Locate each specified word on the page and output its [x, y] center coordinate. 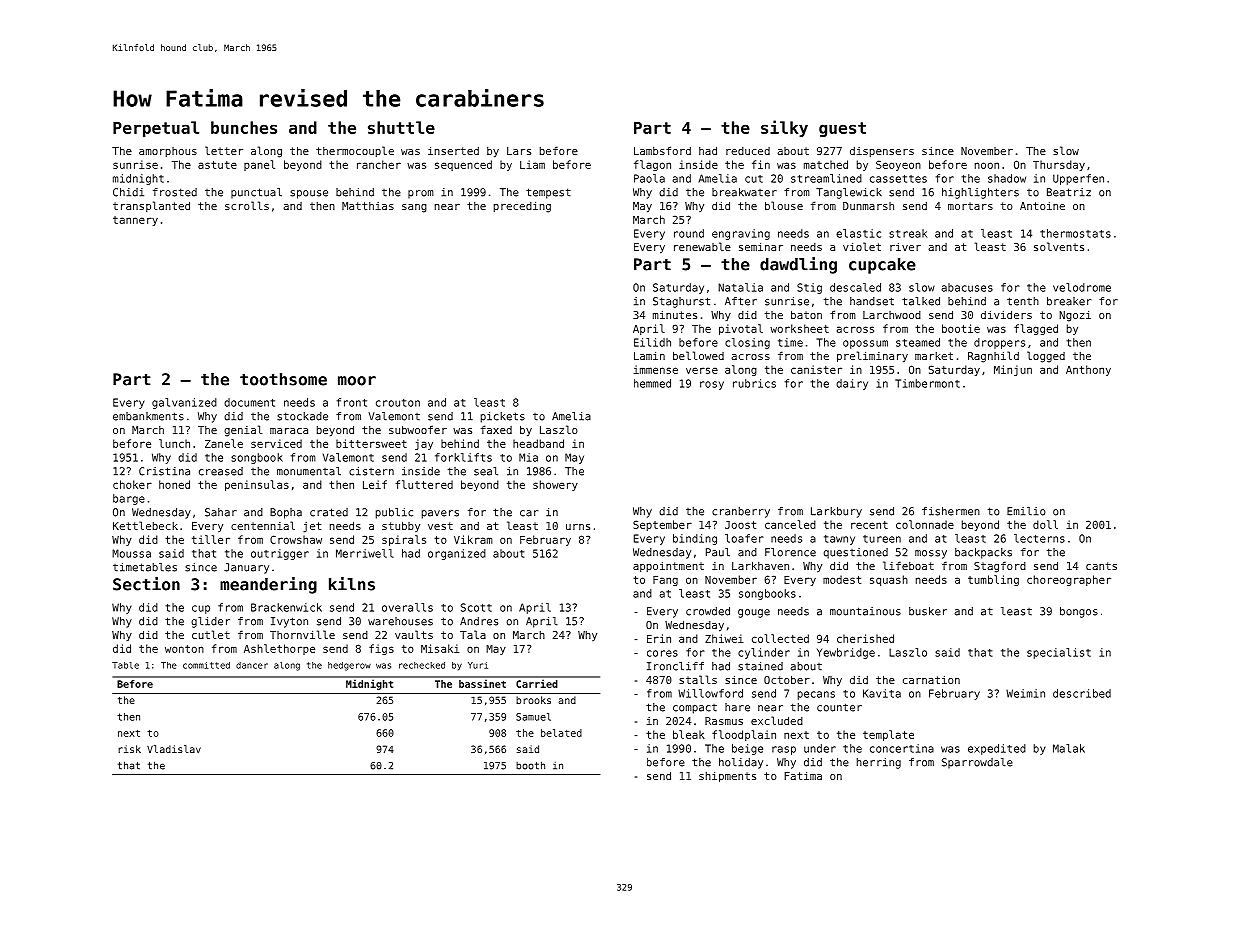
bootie [961, 328]
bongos [1079, 612]
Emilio [1026, 511]
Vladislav [174, 749]
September [662, 525]
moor [357, 381]
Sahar [221, 512]
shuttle [401, 127]
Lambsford [662, 150]
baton [806, 314]
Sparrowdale [977, 763]
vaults [414, 634]
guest [842, 129]
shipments [727, 777]
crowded [708, 611]
